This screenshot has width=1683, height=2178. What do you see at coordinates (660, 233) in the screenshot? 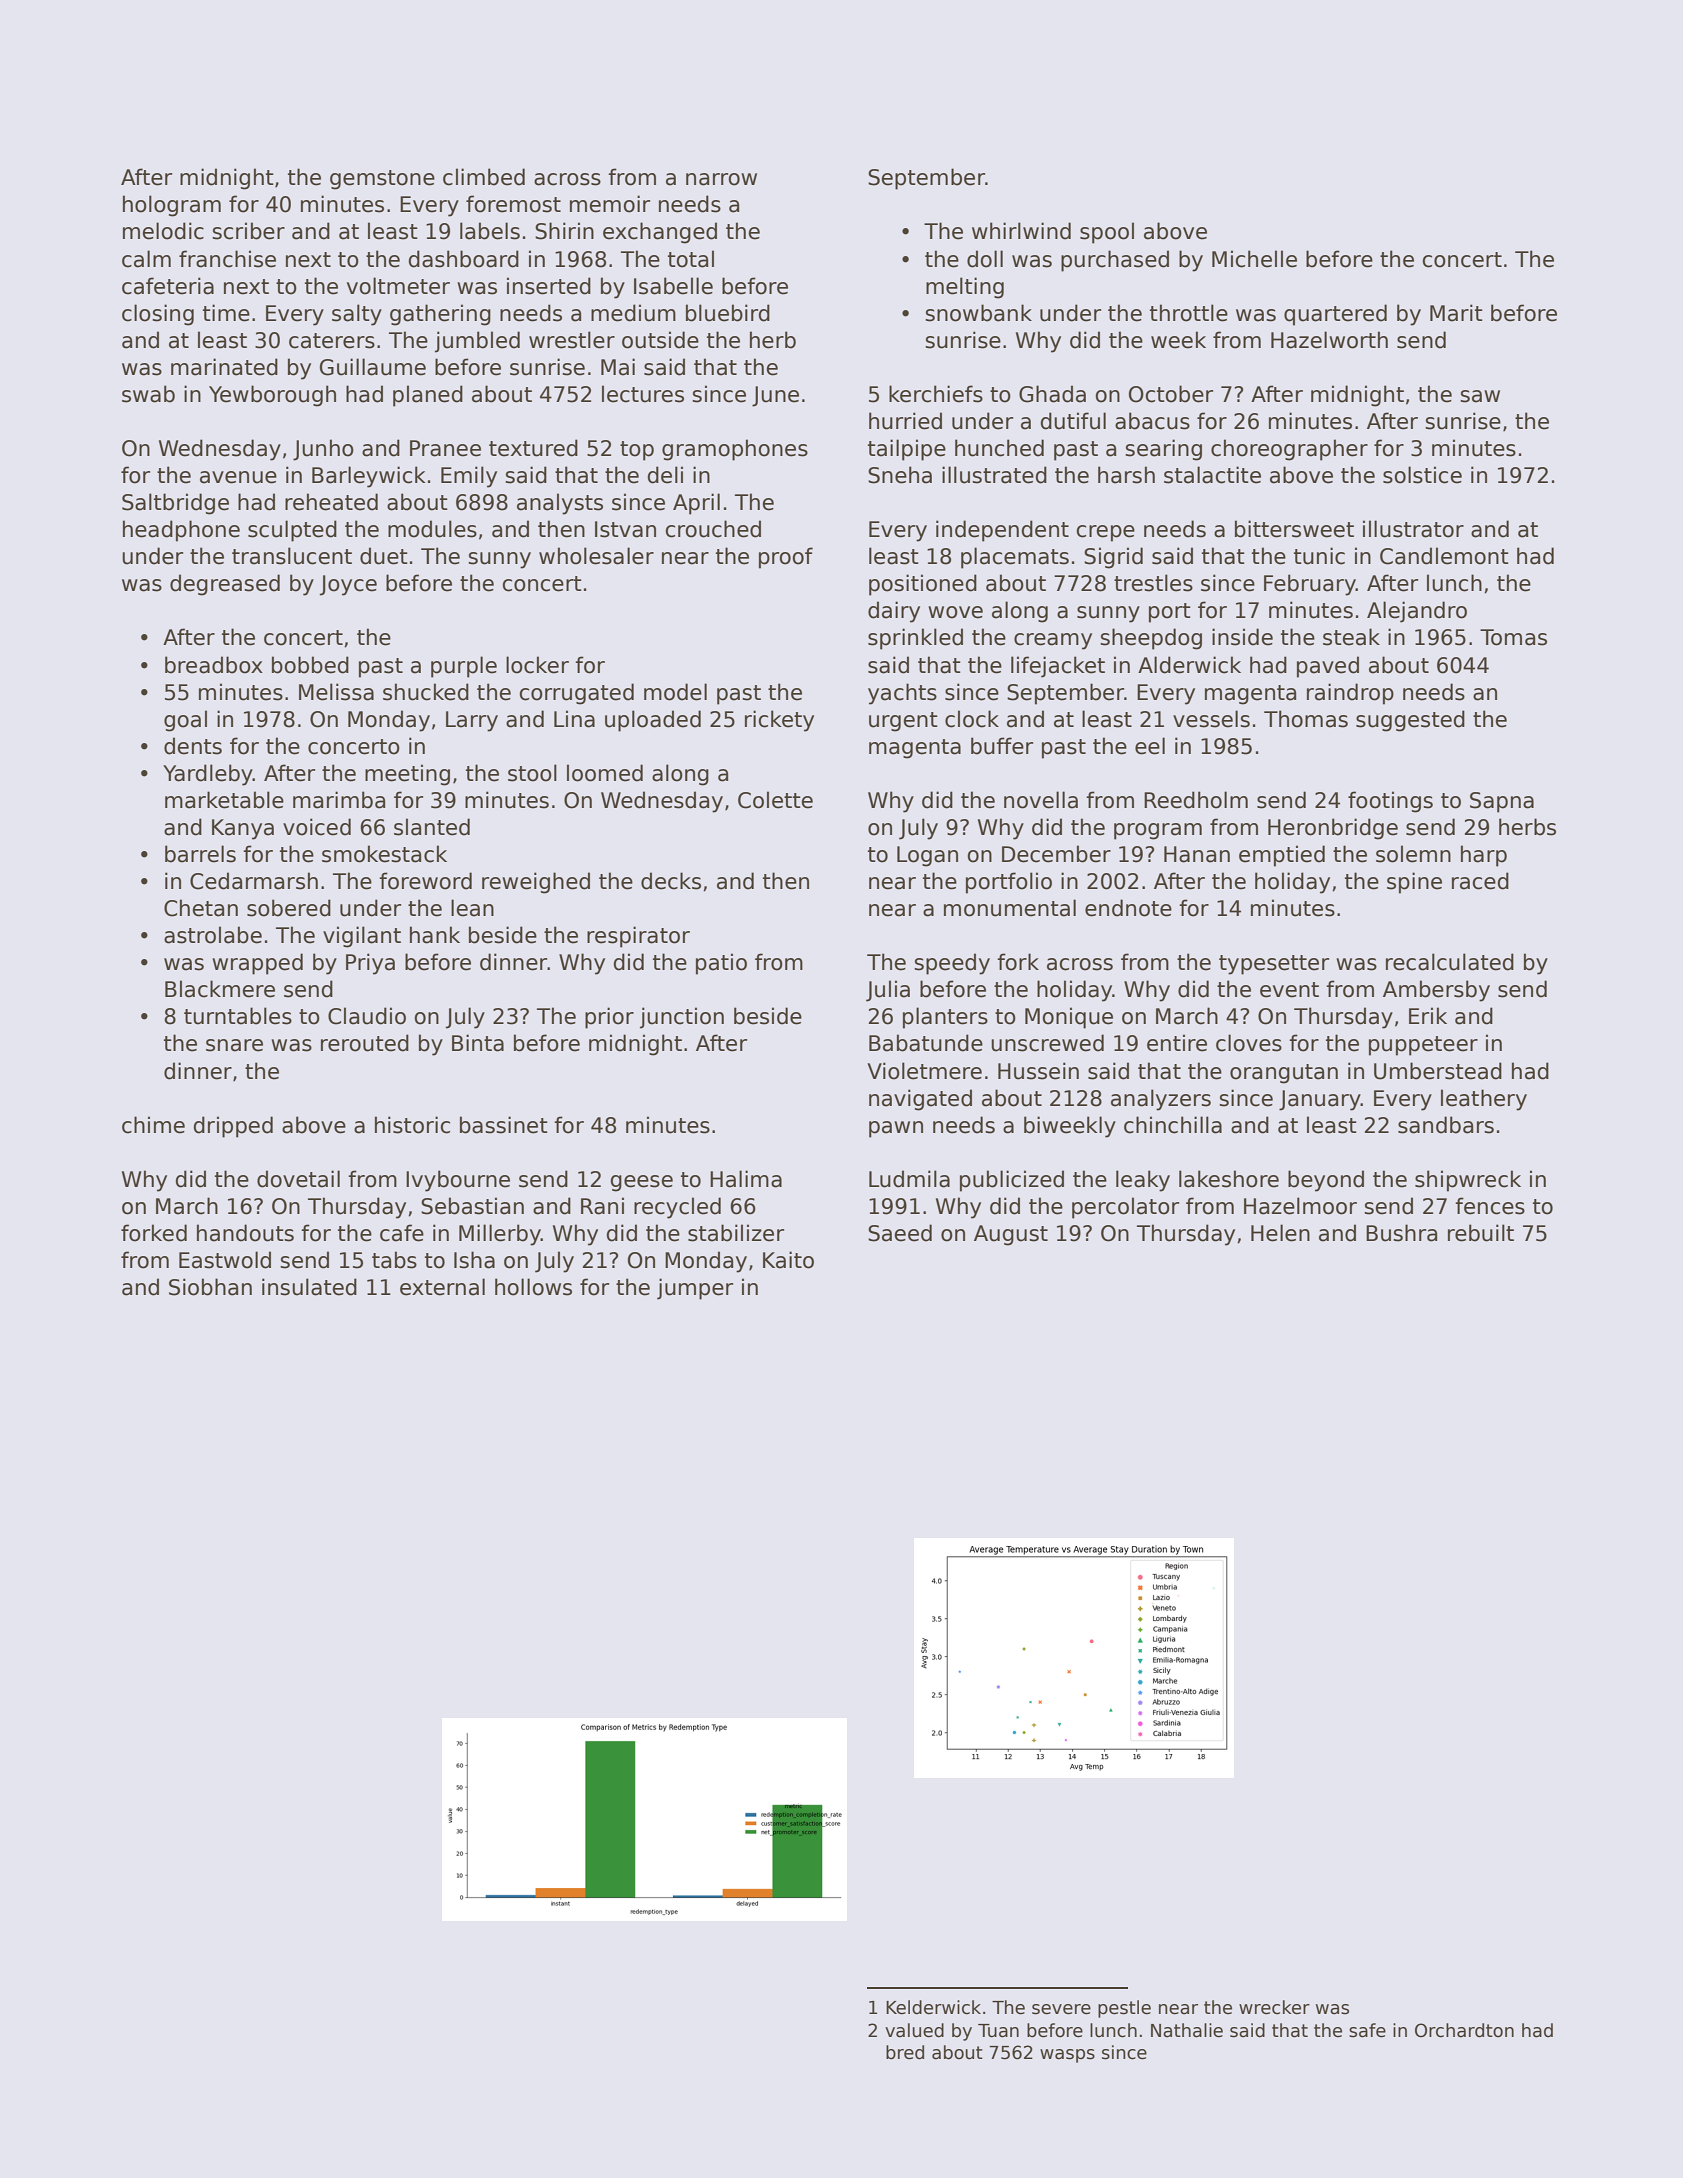
I see `exchanged` at bounding box center [660, 233].
